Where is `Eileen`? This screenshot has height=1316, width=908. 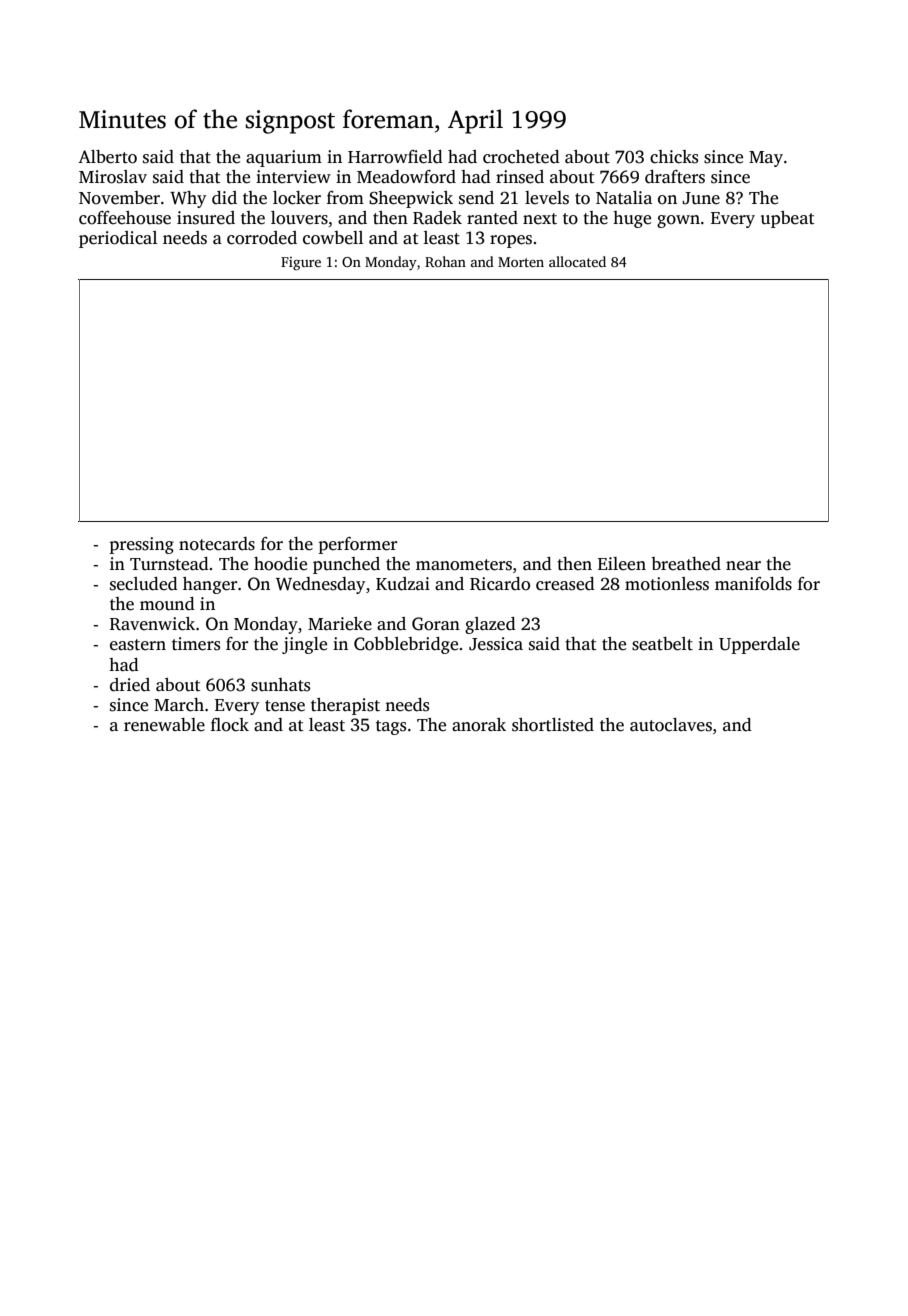 Eileen is located at coordinates (622, 564).
